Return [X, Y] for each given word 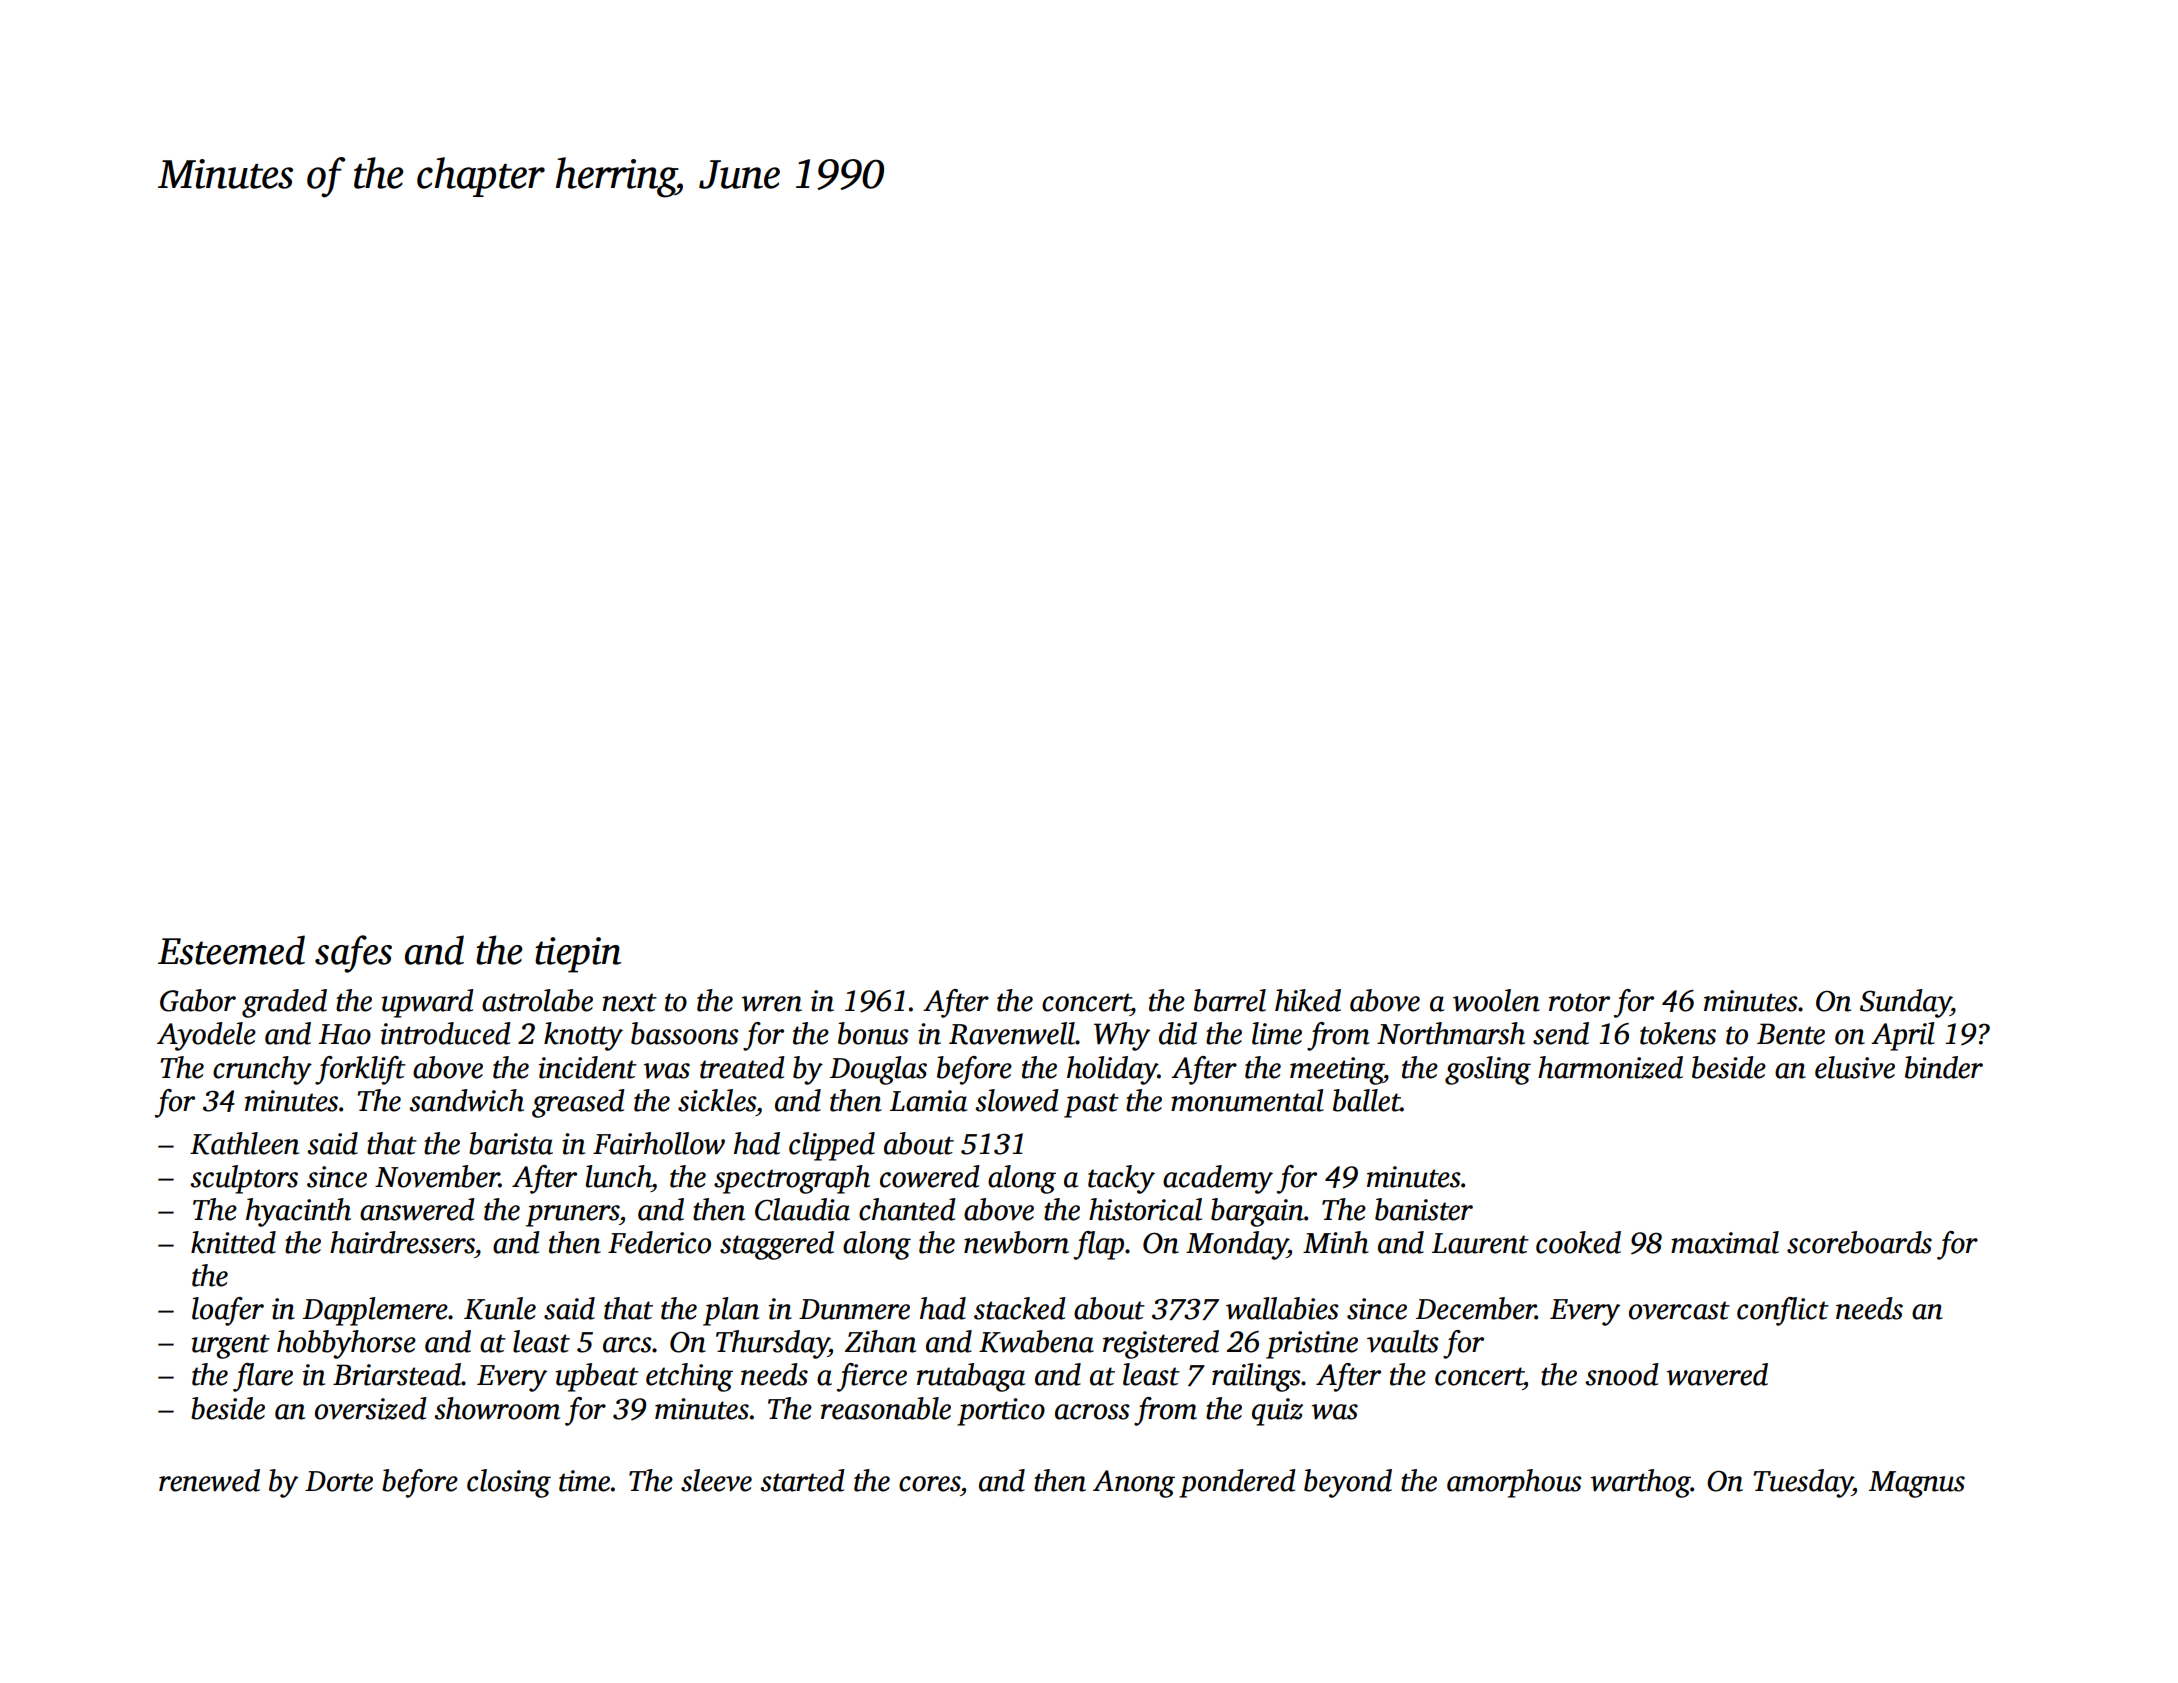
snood [1622, 1374]
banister [1424, 1209]
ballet [1367, 1100]
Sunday [1905, 1003]
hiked [1308, 1000]
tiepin [578, 955]
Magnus [1917, 1484]
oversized [371, 1408]
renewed [209, 1480]
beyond [1348, 1483]
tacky [1121, 1179]
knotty [583, 1036]
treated [742, 1067]
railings [1256, 1377]
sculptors [244, 1179]
